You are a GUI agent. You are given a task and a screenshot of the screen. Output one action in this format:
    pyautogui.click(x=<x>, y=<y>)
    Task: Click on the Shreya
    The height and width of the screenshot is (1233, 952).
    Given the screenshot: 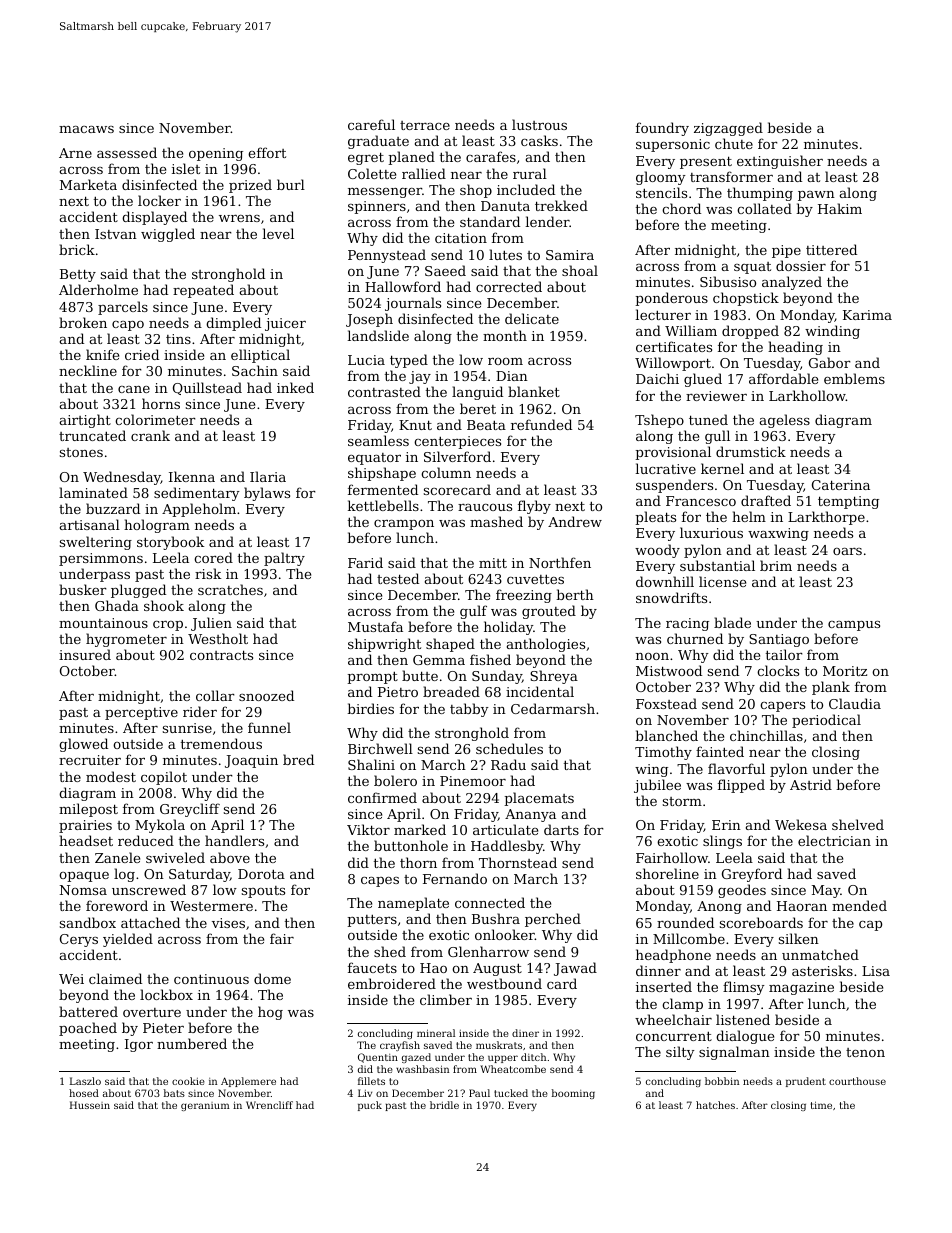 What is the action you would take?
    pyautogui.click(x=554, y=677)
